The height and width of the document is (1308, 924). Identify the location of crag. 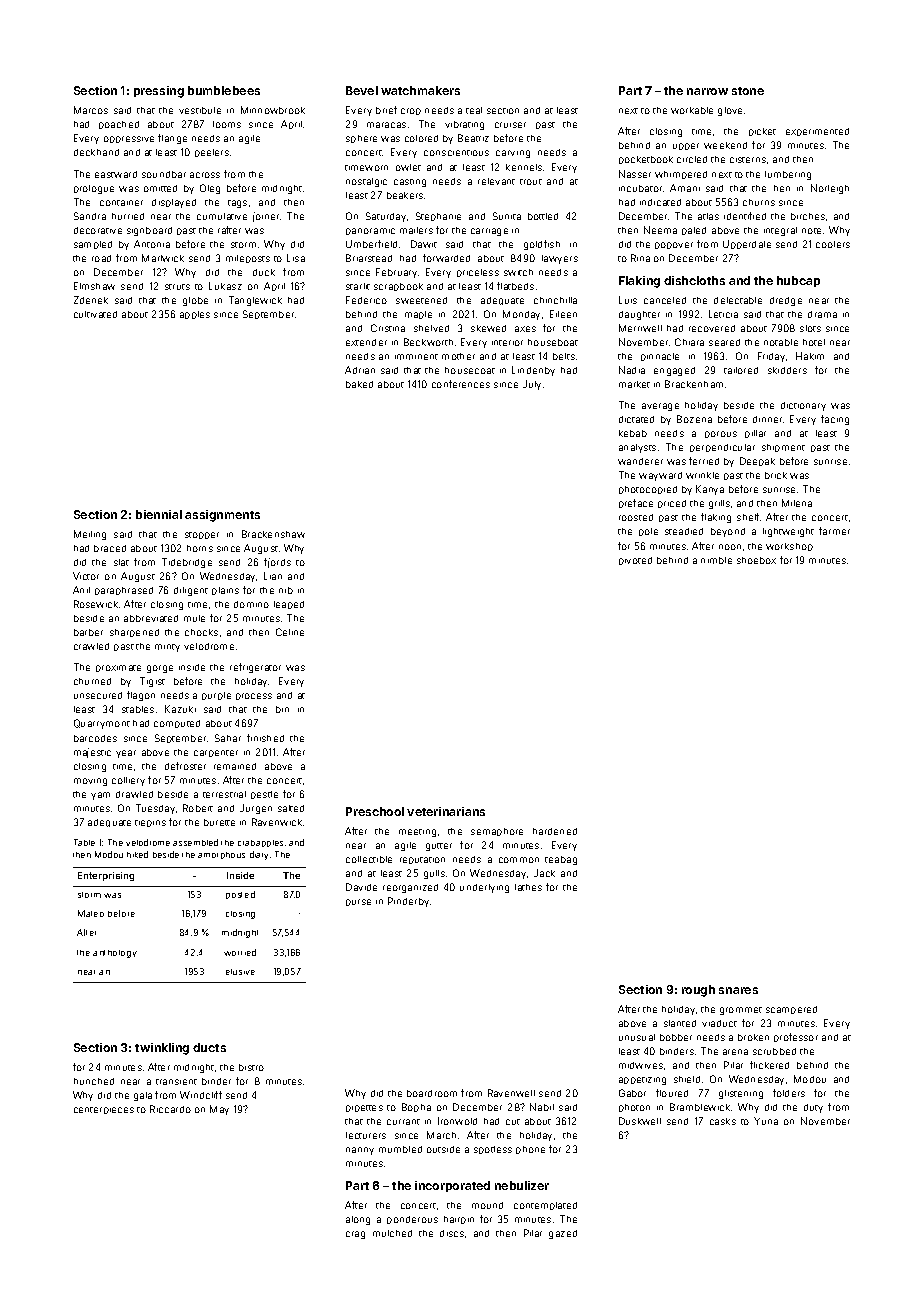
(355, 1235).
